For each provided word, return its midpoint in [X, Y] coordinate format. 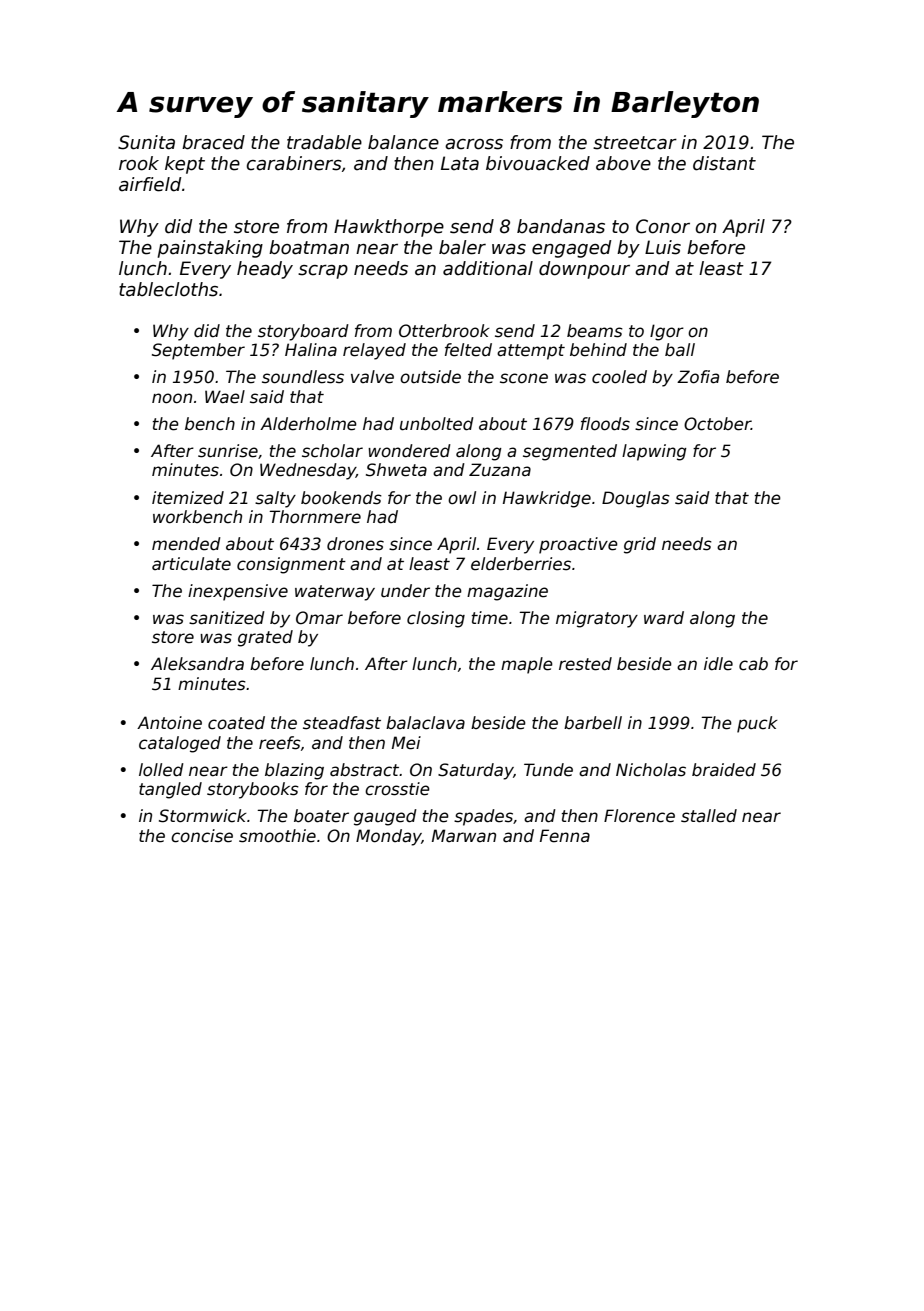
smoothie [277, 836]
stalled [709, 816]
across [474, 144]
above [623, 163]
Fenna [565, 836]
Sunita [146, 142]
